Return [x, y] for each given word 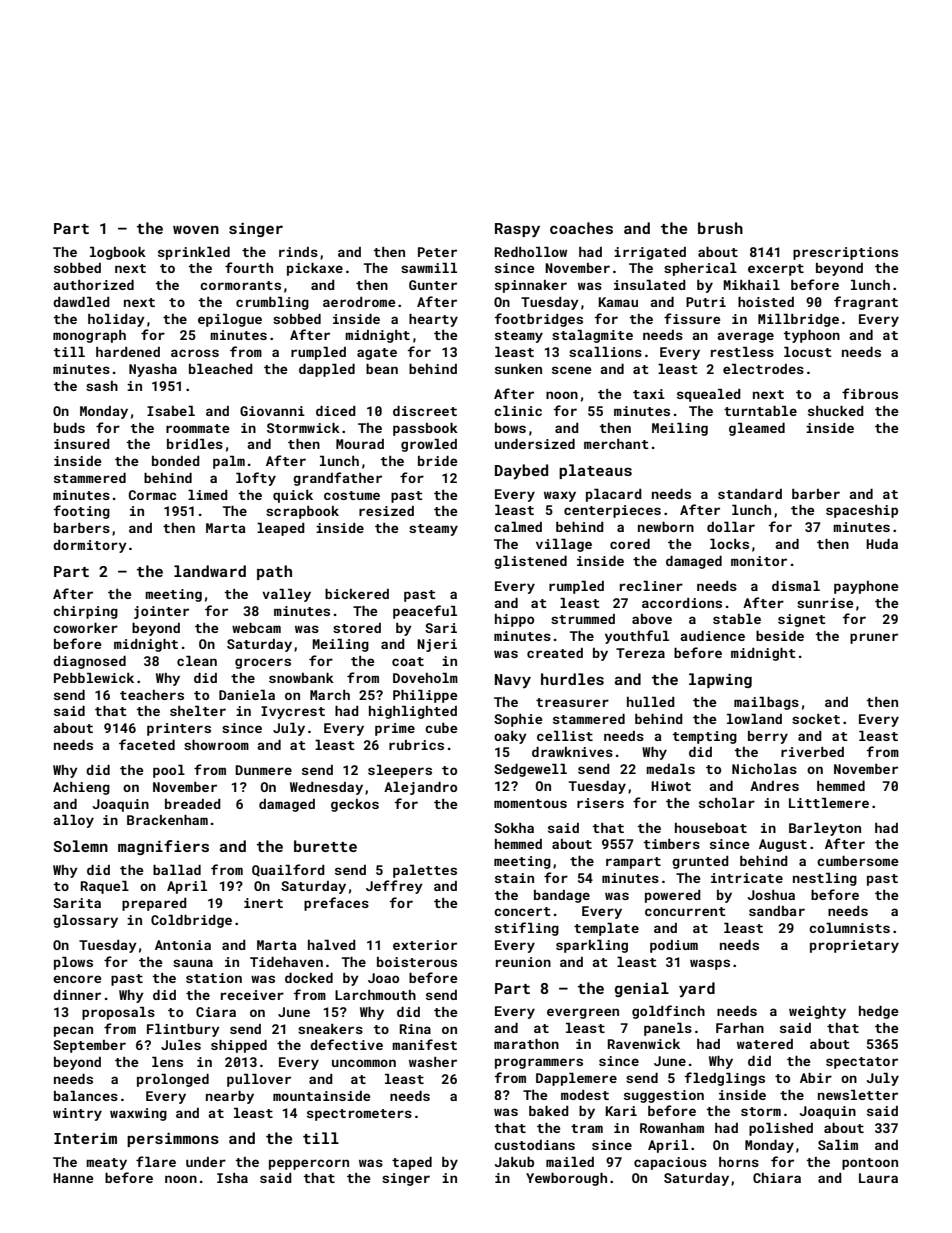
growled [429, 445]
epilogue [230, 320]
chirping [85, 612]
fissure [692, 318]
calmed [518, 527]
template [606, 929]
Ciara [216, 1012]
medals [670, 769]
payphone [866, 587]
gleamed [757, 429]
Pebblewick [94, 678]
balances [86, 1096]
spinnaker [531, 286]
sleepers [400, 771]
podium [674, 946]
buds [69, 428]
